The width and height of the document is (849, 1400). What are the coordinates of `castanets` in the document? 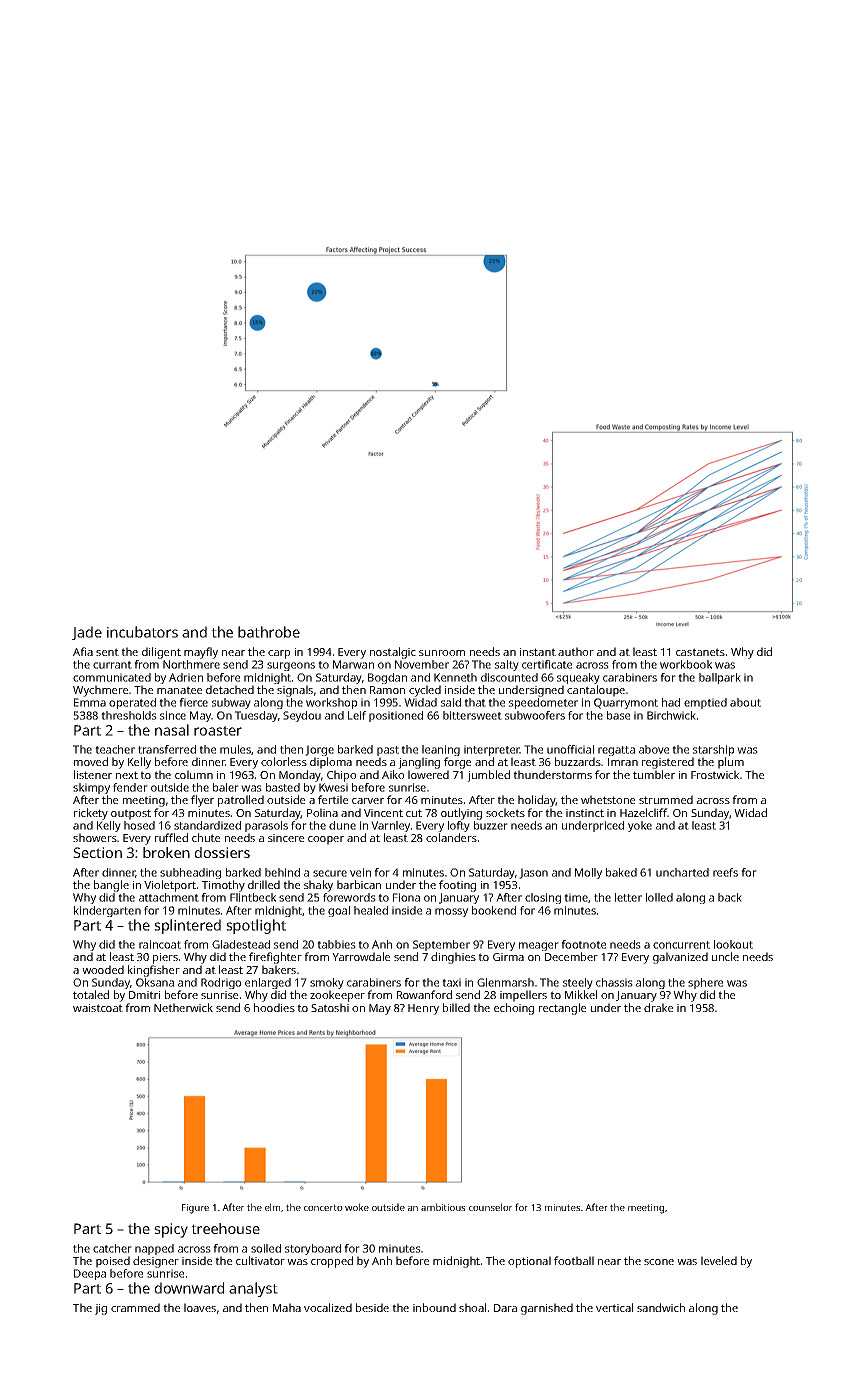 It's located at (700, 652).
